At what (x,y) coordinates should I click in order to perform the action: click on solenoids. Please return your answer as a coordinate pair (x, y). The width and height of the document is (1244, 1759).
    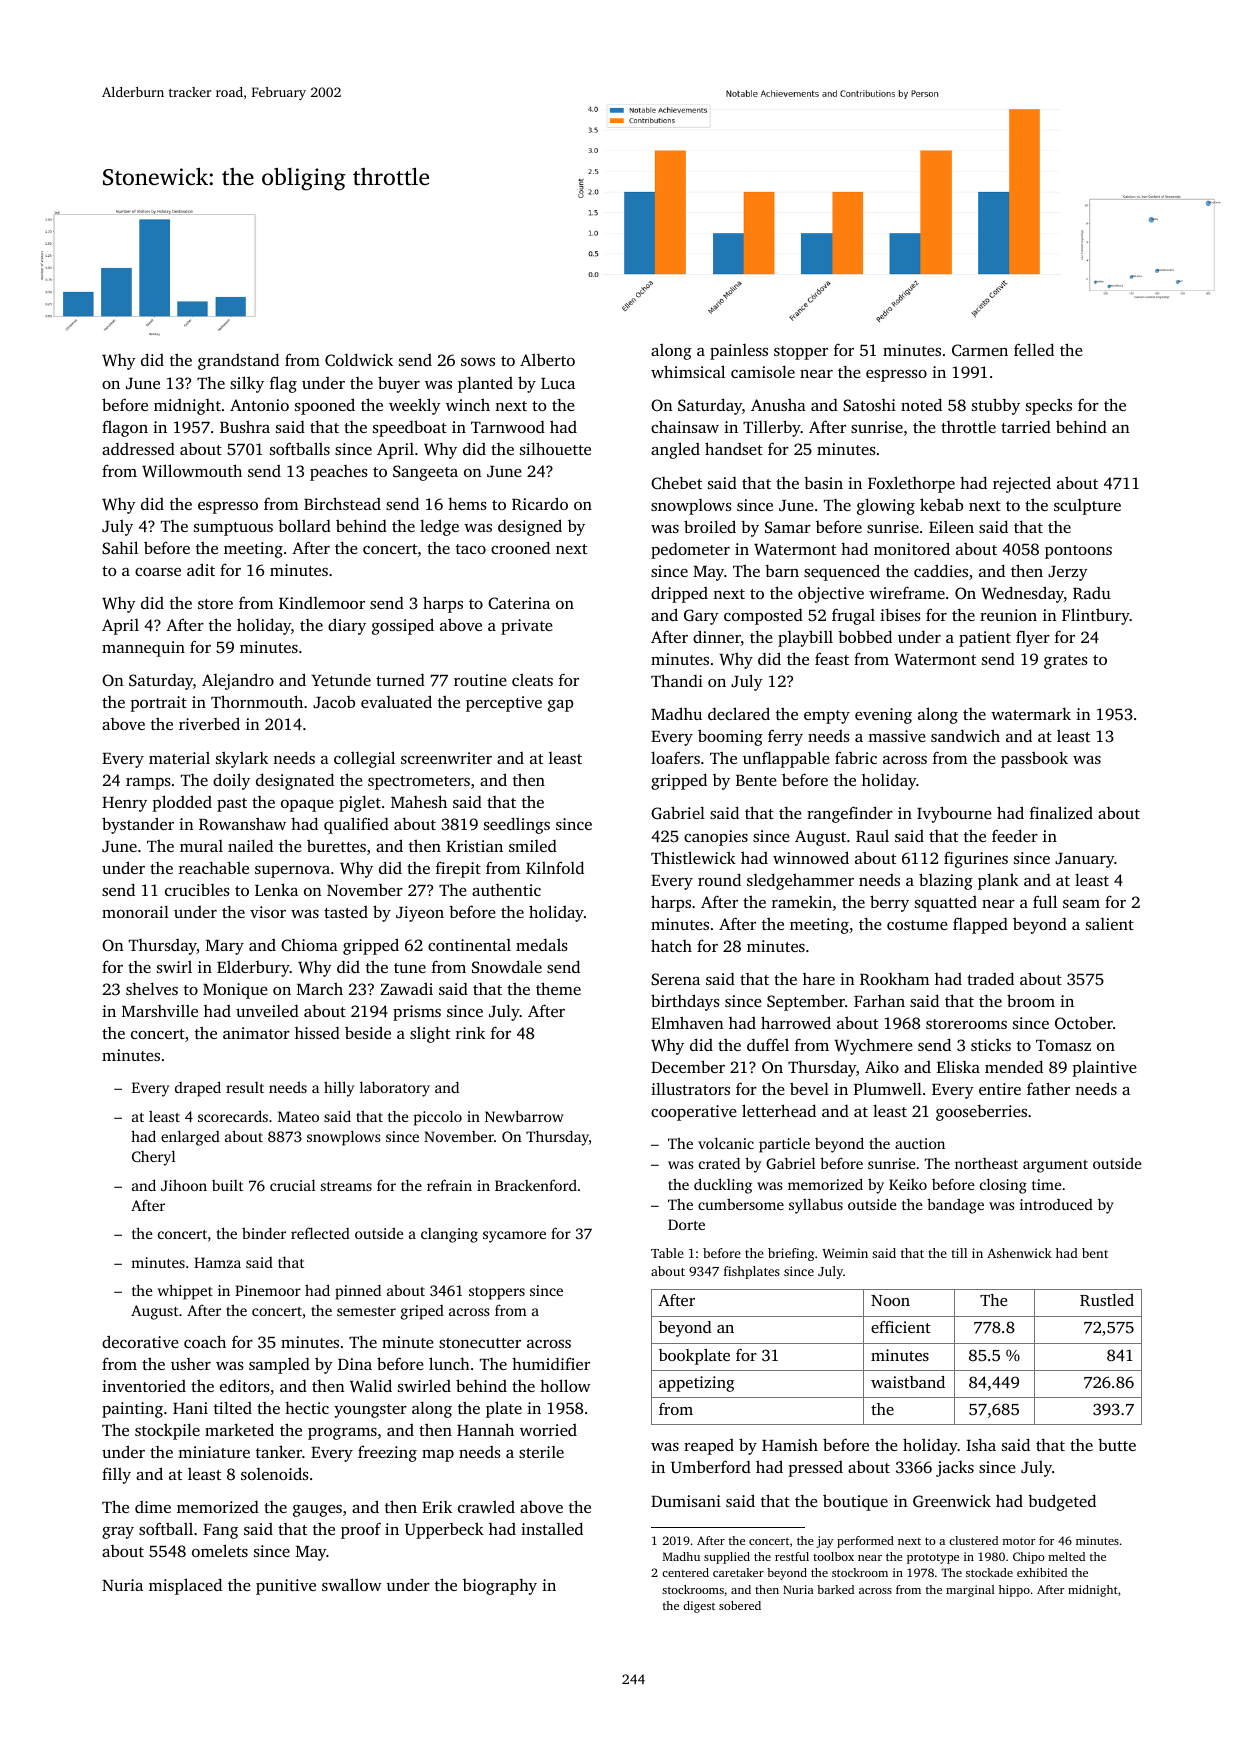
    Looking at the image, I should click on (275, 1473).
